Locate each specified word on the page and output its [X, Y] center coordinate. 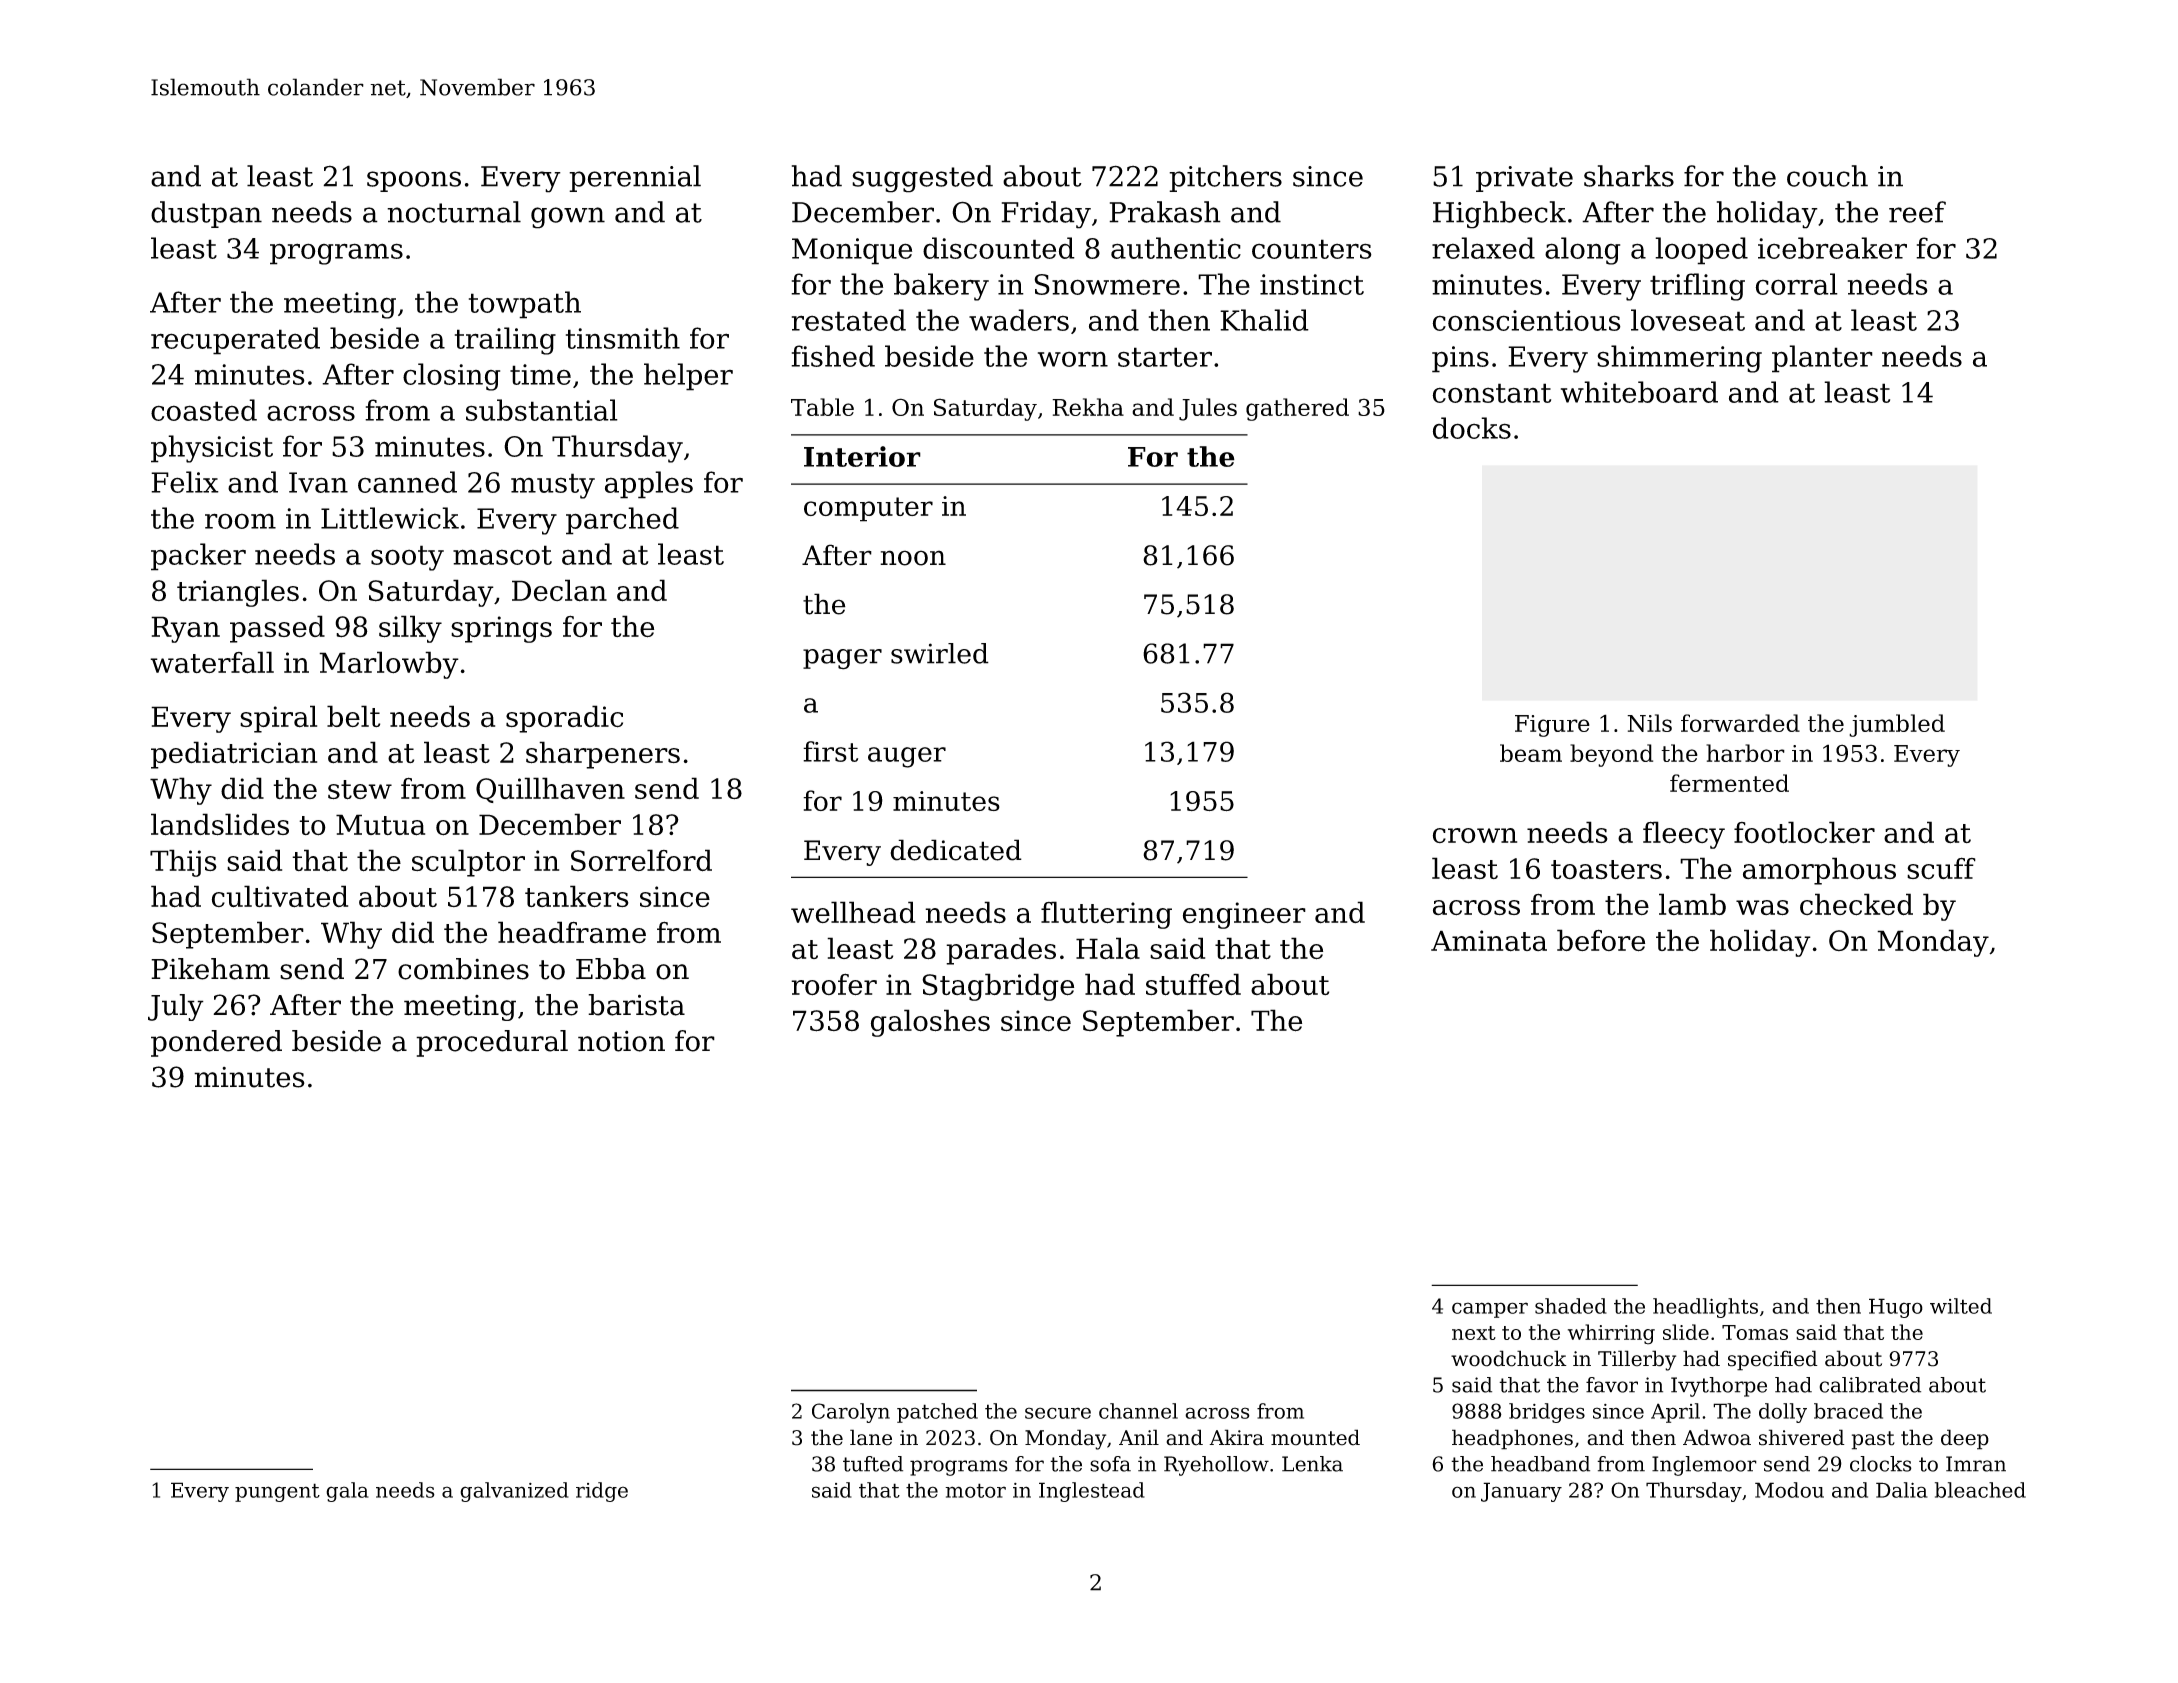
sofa [1110, 1464]
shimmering [1679, 359]
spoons [414, 181]
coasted [204, 410]
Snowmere [1107, 284]
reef [1917, 212]
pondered [216, 1043]
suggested [922, 179]
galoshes [930, 1023]
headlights [1705, 1308]
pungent [277, 1492]
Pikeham [210, 969]
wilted [1961, 1306]
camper [1490, 1310]
